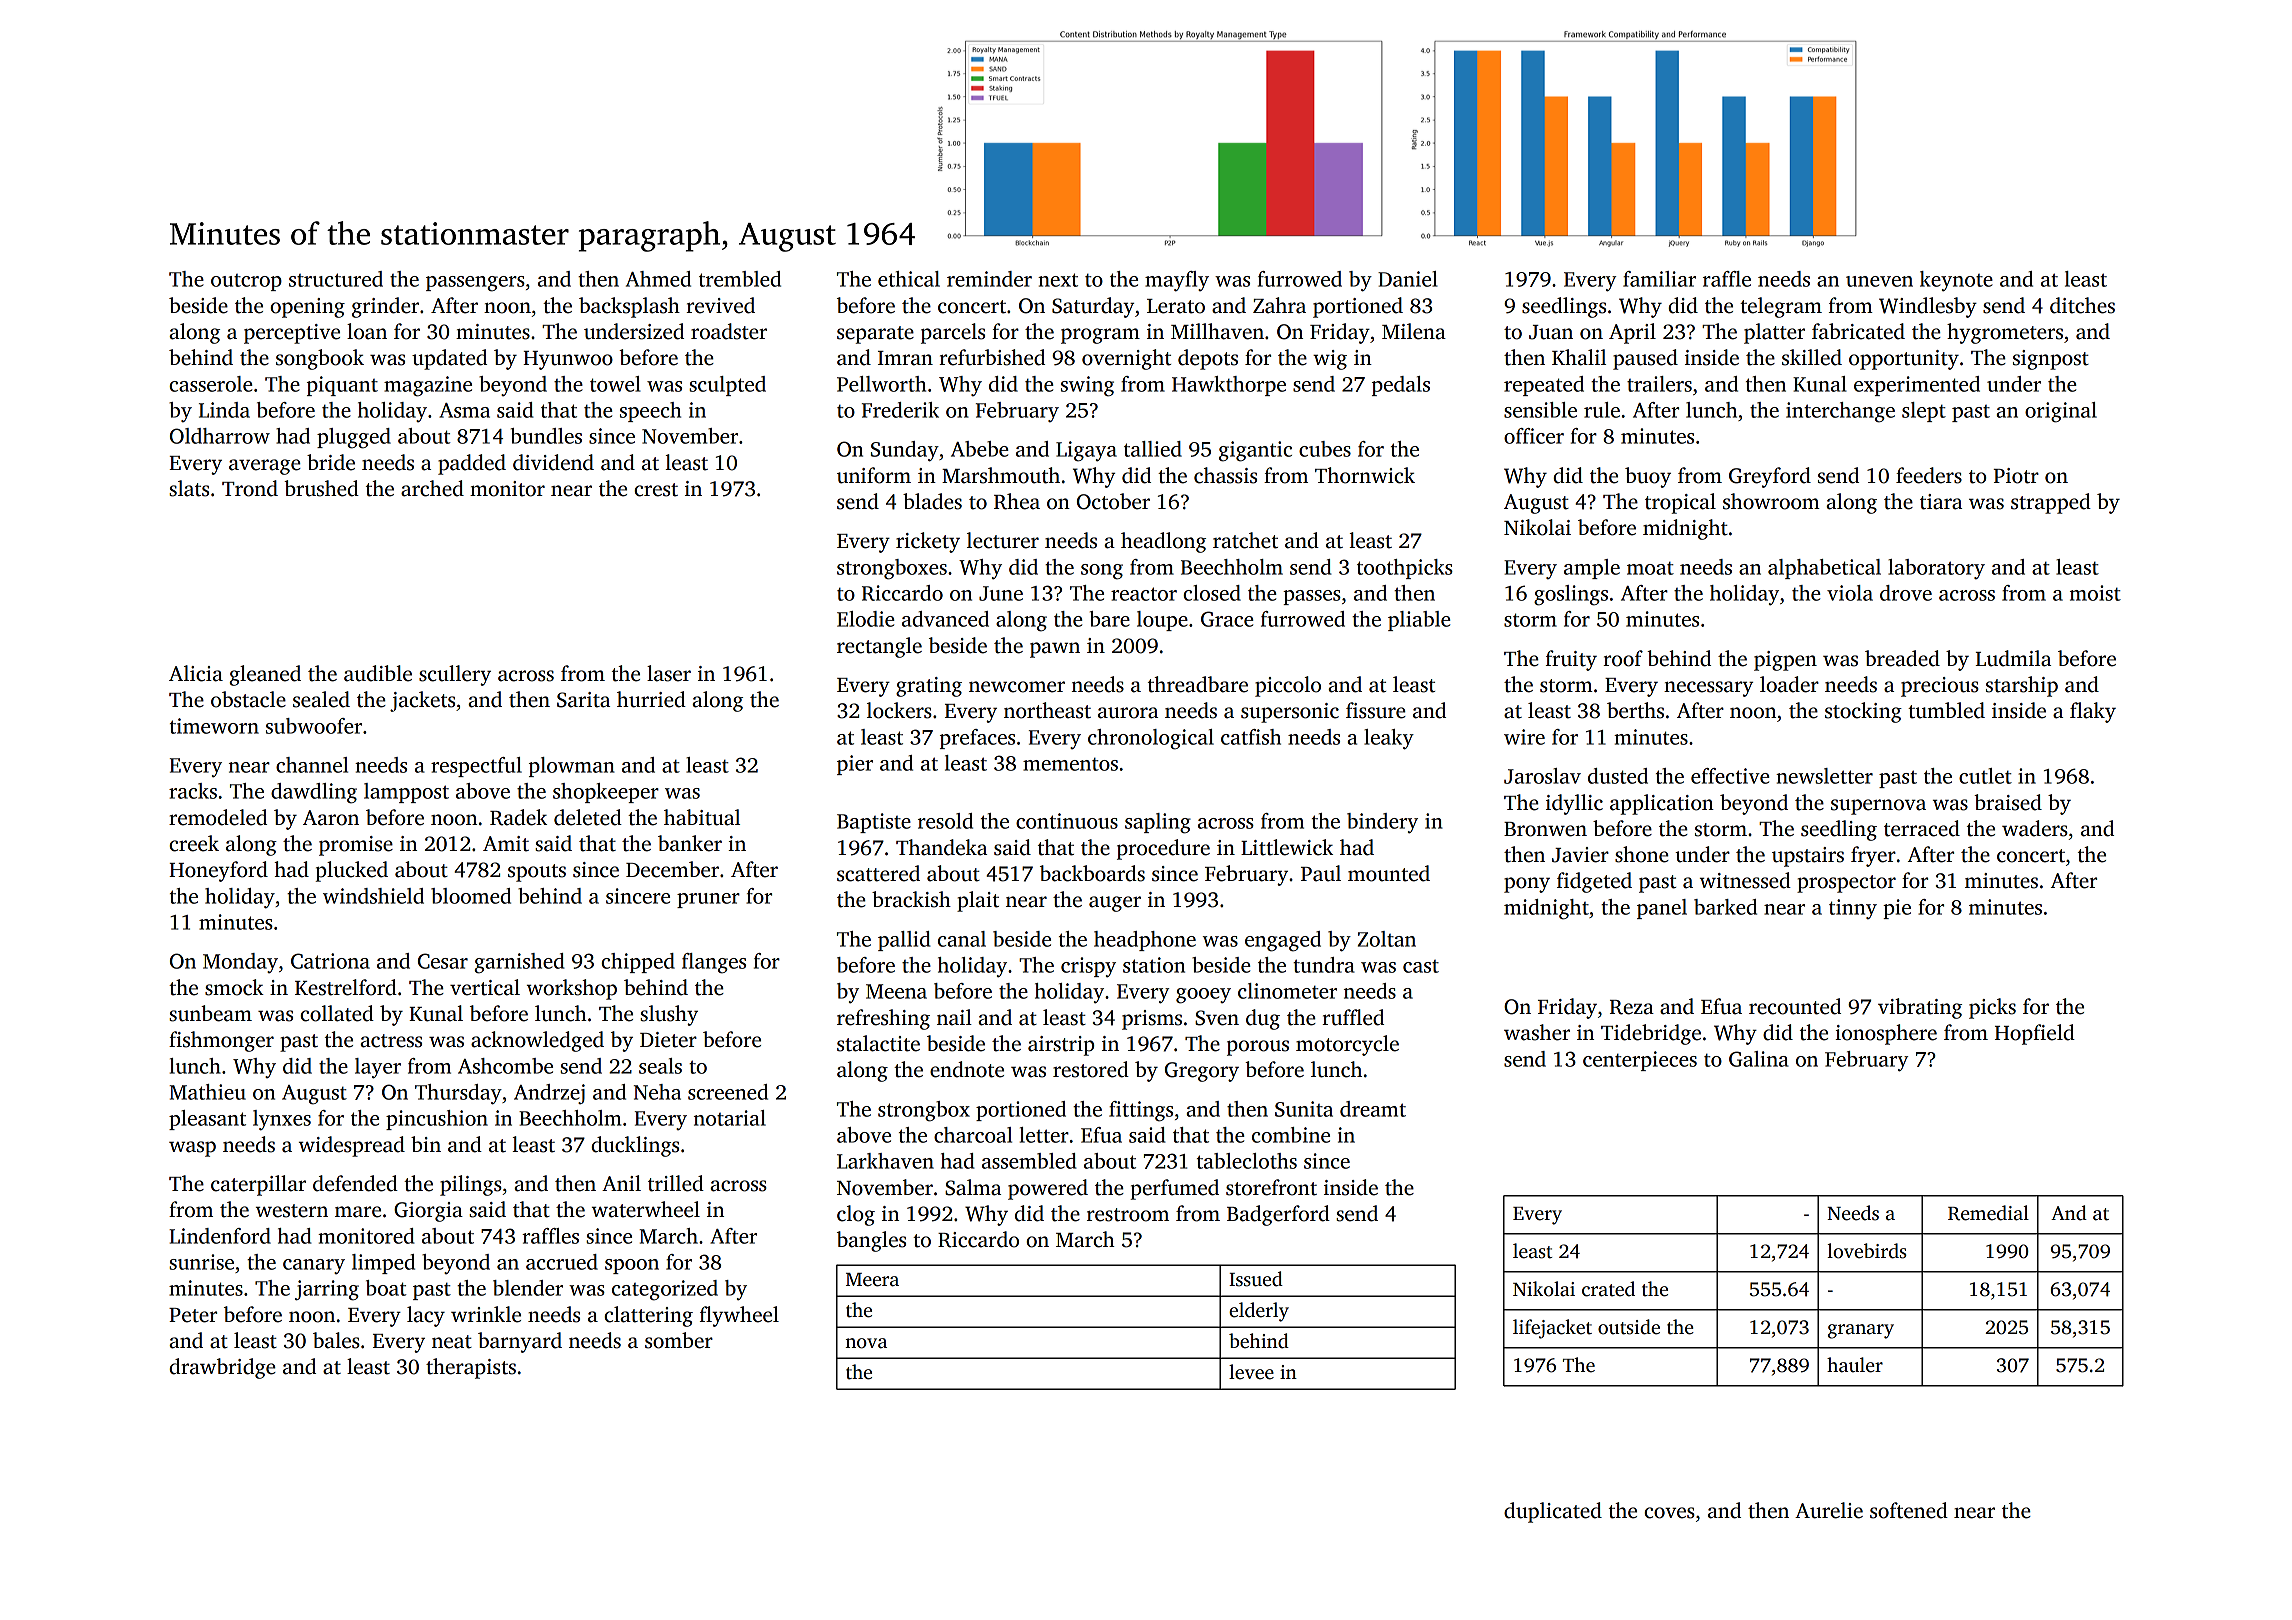 The width and height of the document is (2292, 1620). I want to click on hauler, so click(1855, 1365).
